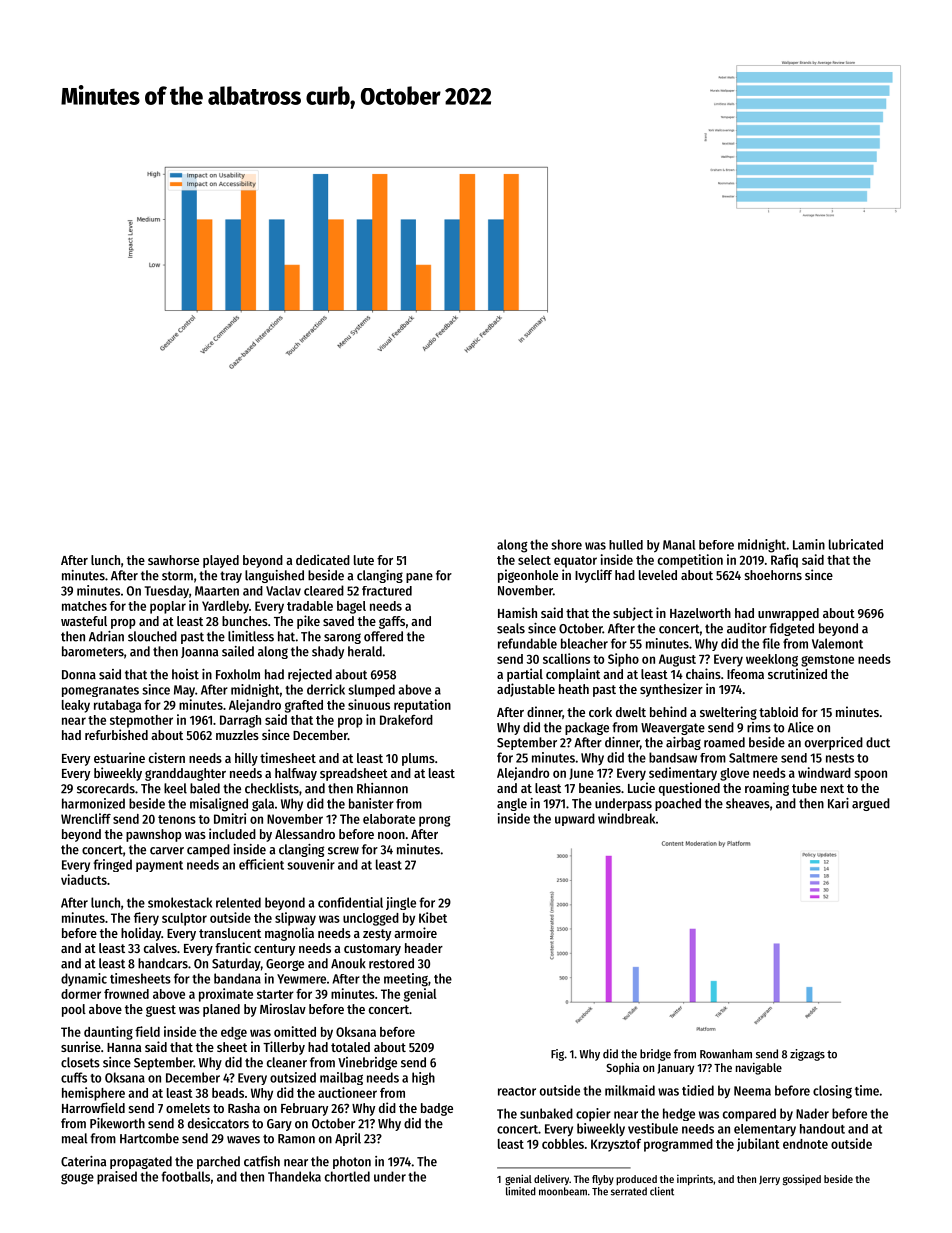 This screenshot has height=1233, width=952. I want to click on upward, so click(575, 819).
